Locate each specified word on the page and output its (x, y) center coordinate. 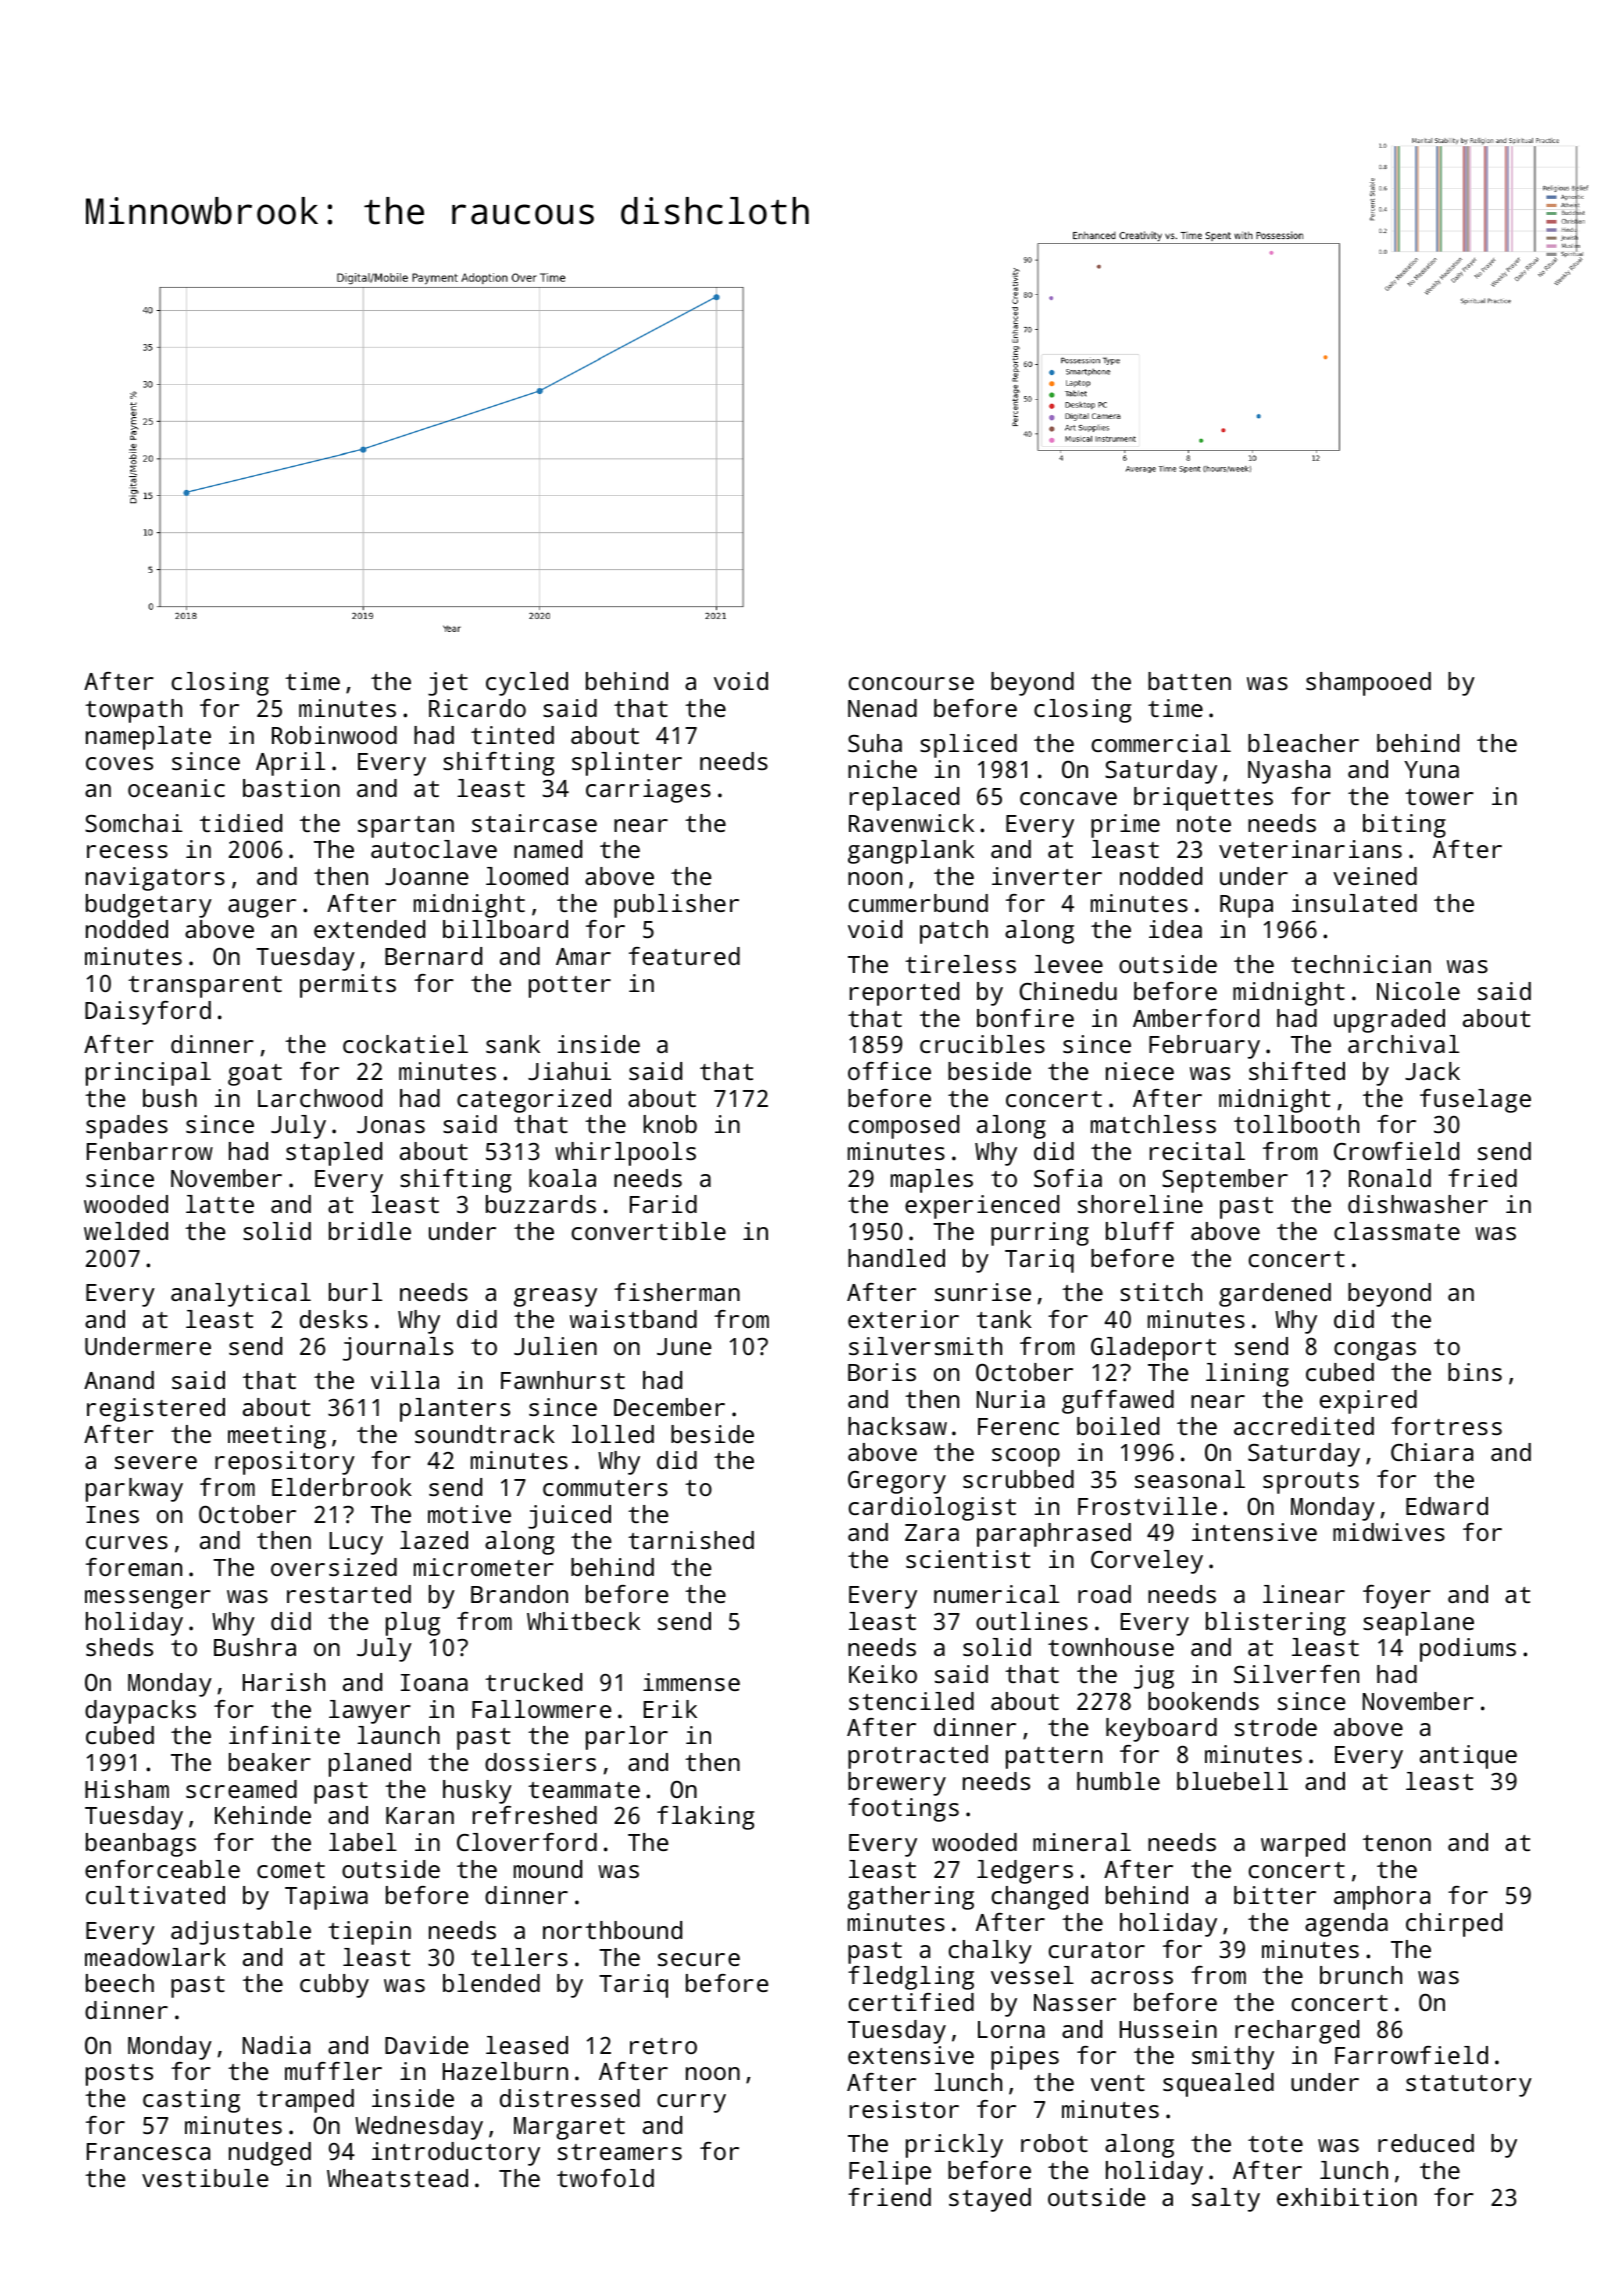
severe (156, 1462)
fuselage (1475, 1101)
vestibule (205, 2178)
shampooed (1368, 684)
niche (882, 769)
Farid (663, 1204)
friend (889, 2197)
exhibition (1347, 2197)
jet (448, 684)
